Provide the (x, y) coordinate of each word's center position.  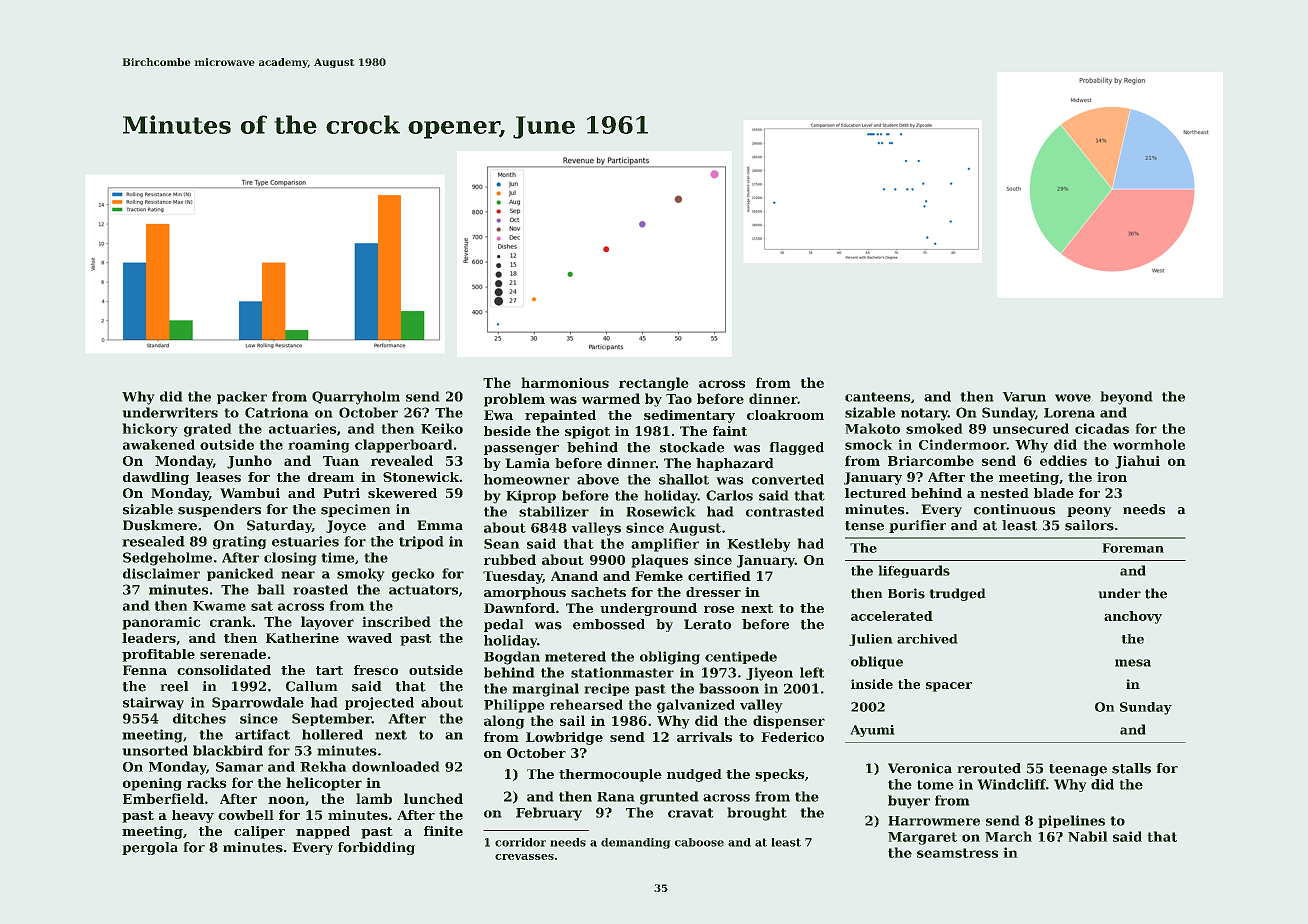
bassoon (729, 688)
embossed (609, 624)
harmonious (565, 382)
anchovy (1133, 617)
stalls (1131, 768)
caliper (259, 832)
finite (443, 831)
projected (379, 703)
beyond (1126, 398)
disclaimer (161, 573)
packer (242, 397)
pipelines (1071, 821)
